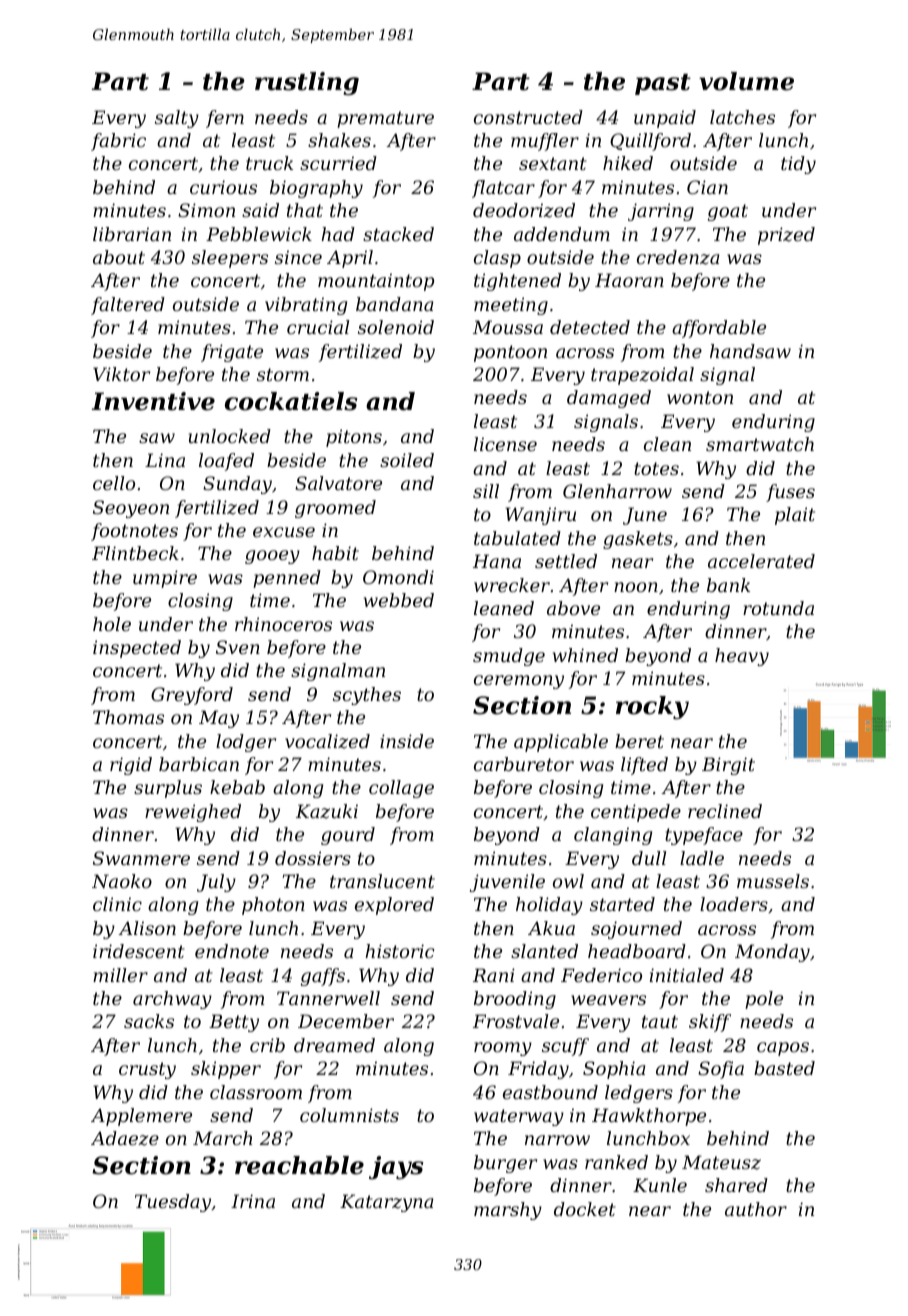 The height and width of the document is (1316, 908). What do you see at coordinates (232, 353) in the document?
I see `frigate` at bounding box center [232, 353].
